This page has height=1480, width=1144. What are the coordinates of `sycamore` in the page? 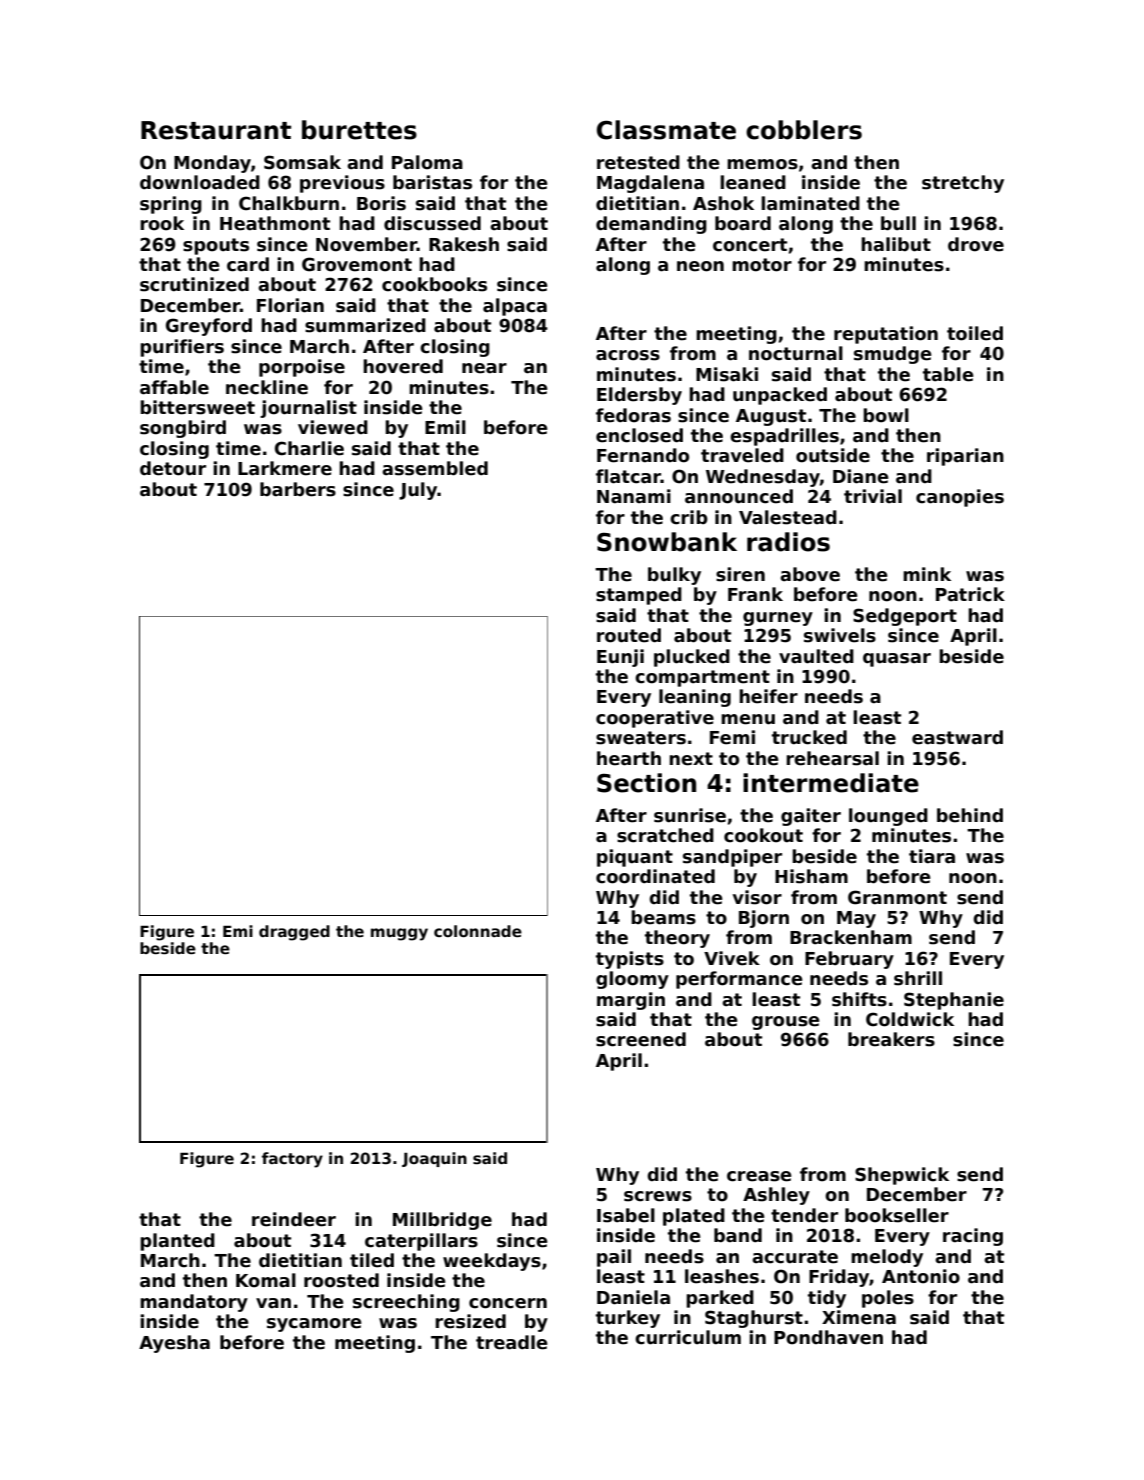 It's located at (314, 1325).
